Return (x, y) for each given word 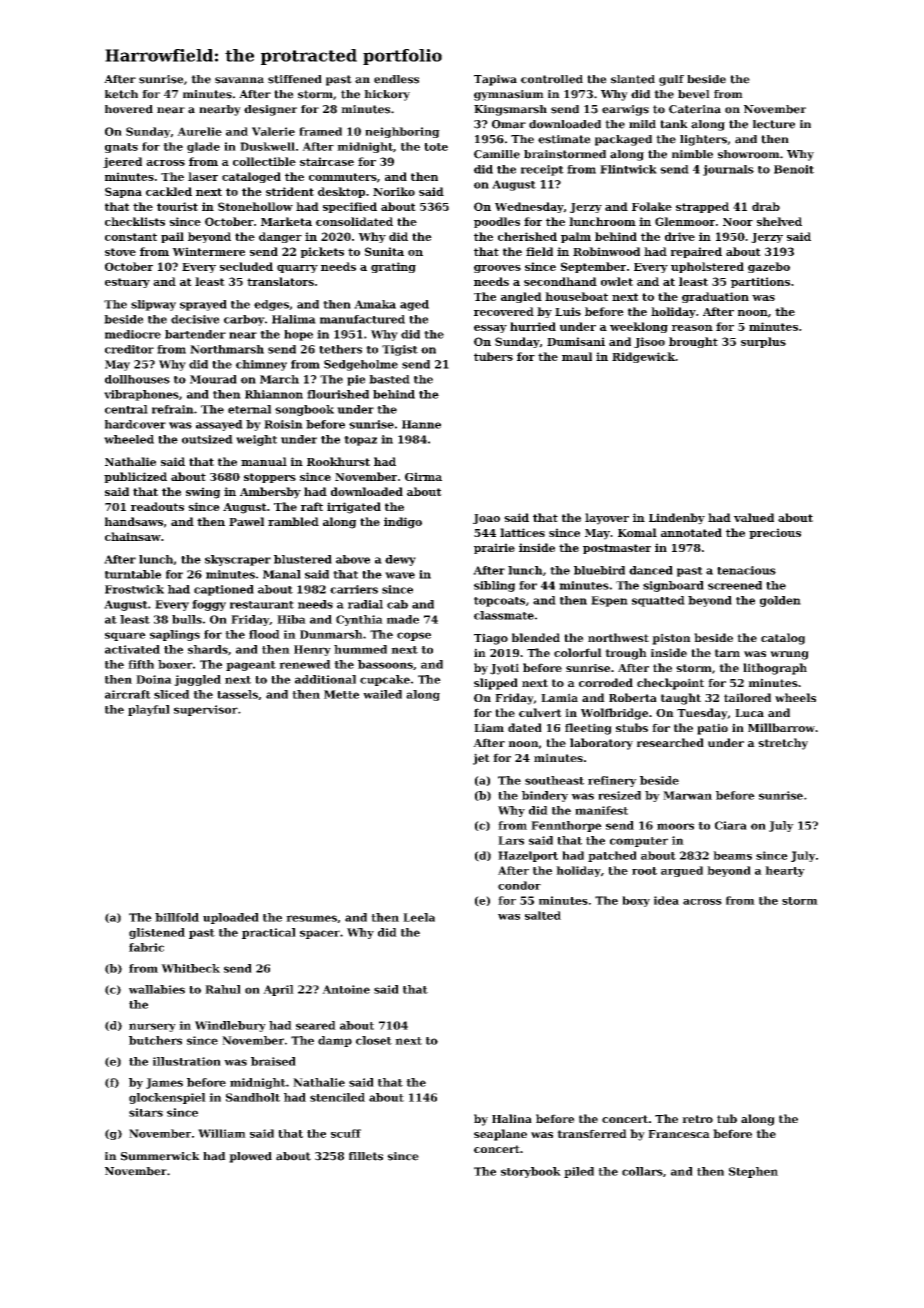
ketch (121, 94)
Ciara (731, 825)
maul (577, 356)
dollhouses (137, 379)
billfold (177, 917)
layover (607, 519)
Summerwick (160, 1156)
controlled (552, 79)
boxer (175, 664)
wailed (382, 694)
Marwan (687, 795)
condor (519, 885)
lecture (774, 124)
